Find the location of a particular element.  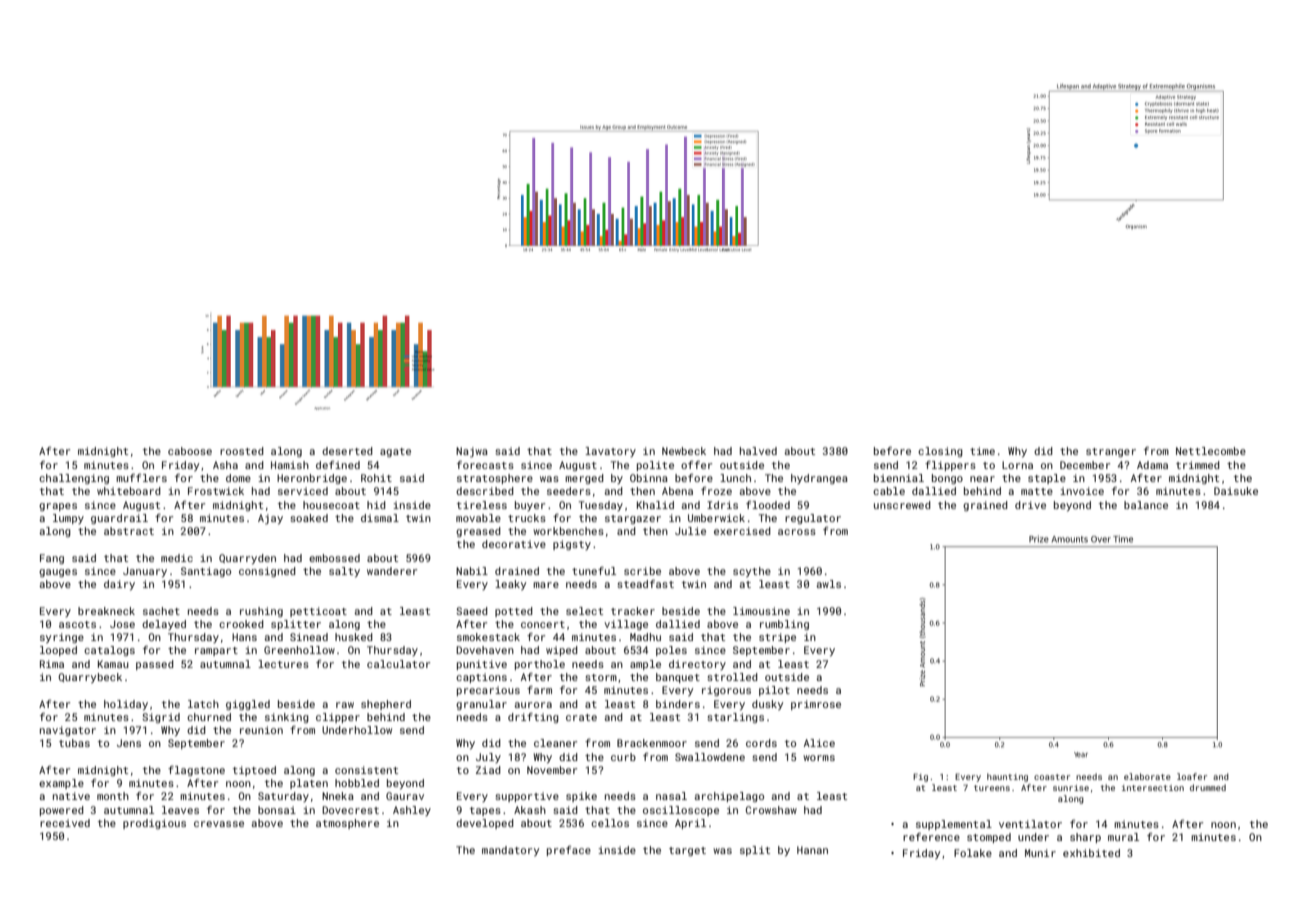

mandatory is located at coordinates (510, 851).
